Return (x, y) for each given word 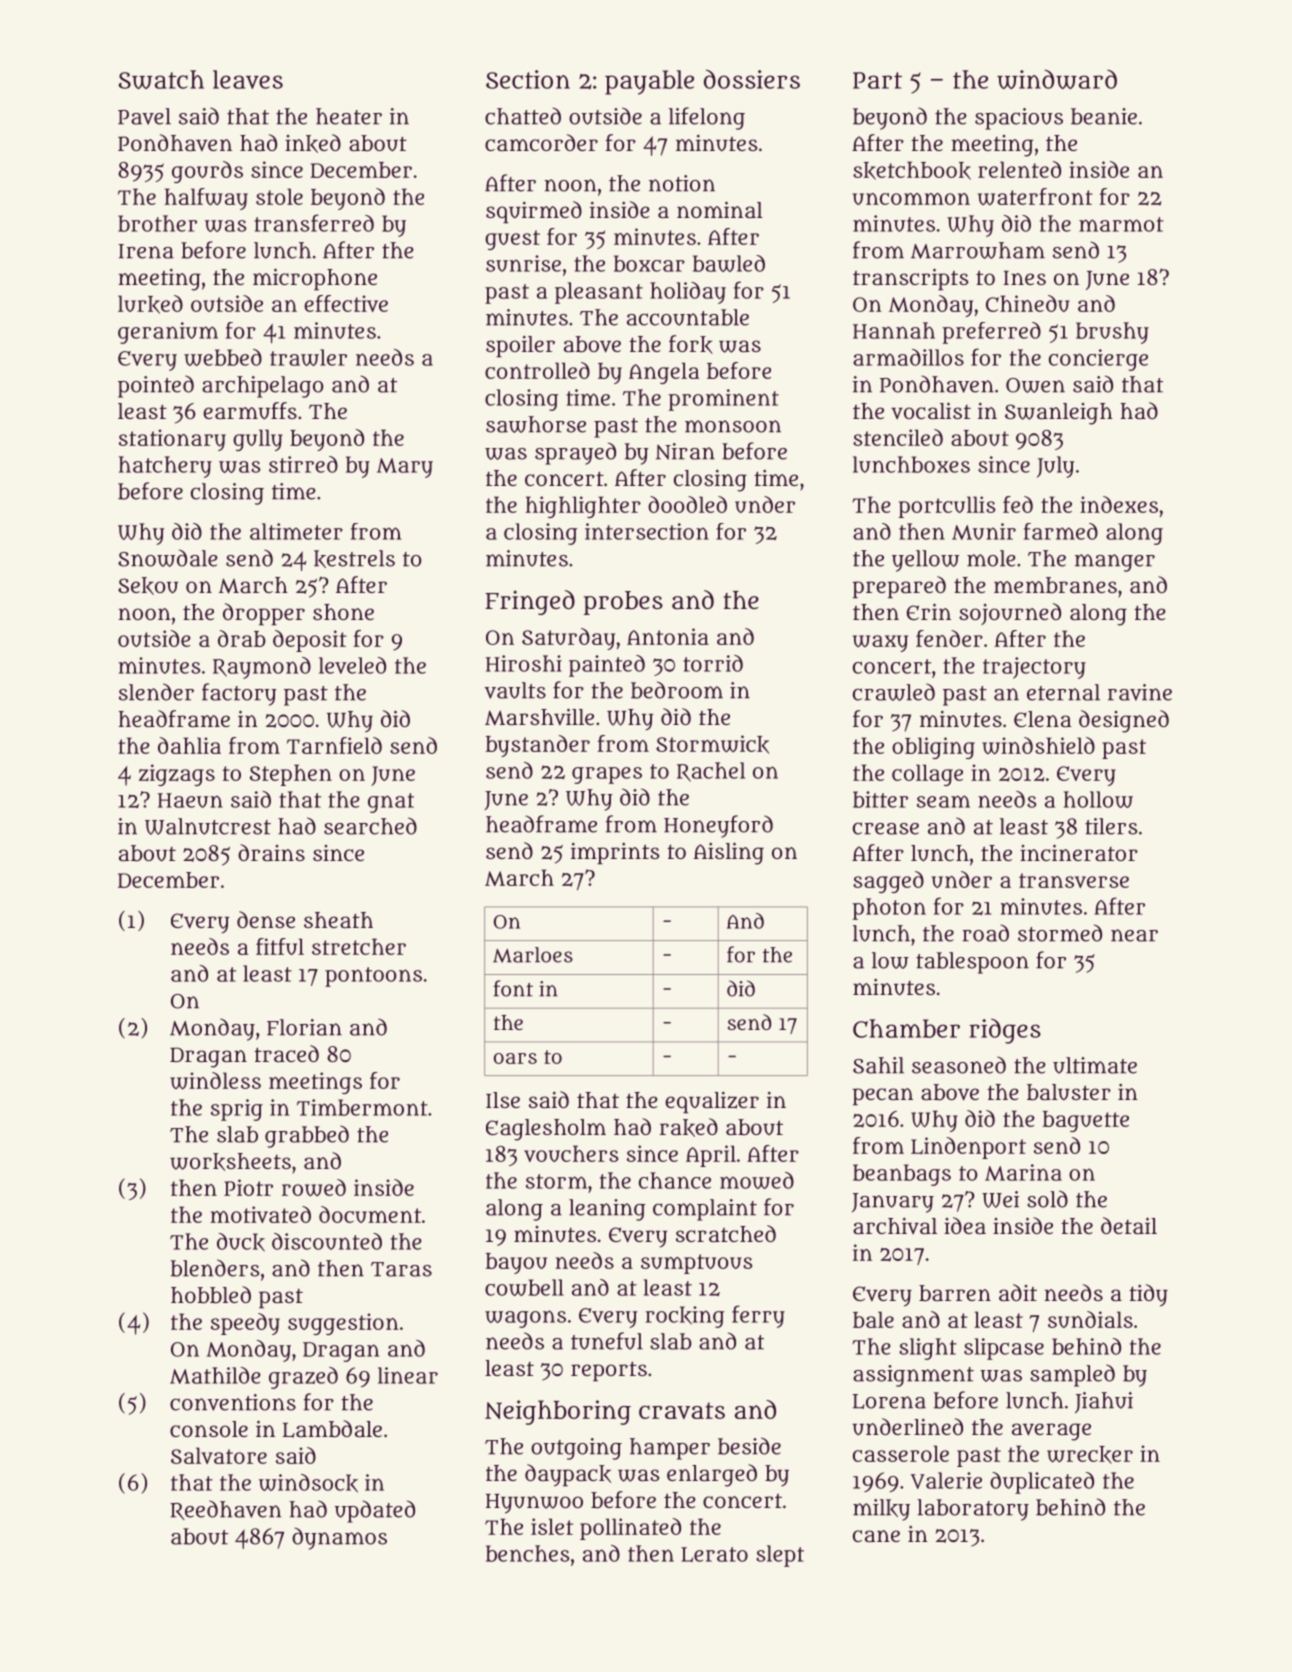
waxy (880, 643)
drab (242, 638)
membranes (1055, 585)
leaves (248, 79)
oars (515, 1058)
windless (215, 1081)
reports (609, 1371)
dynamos (339, 1538)
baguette (1086, 1121)
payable (649, 82)
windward (1057, 79)
